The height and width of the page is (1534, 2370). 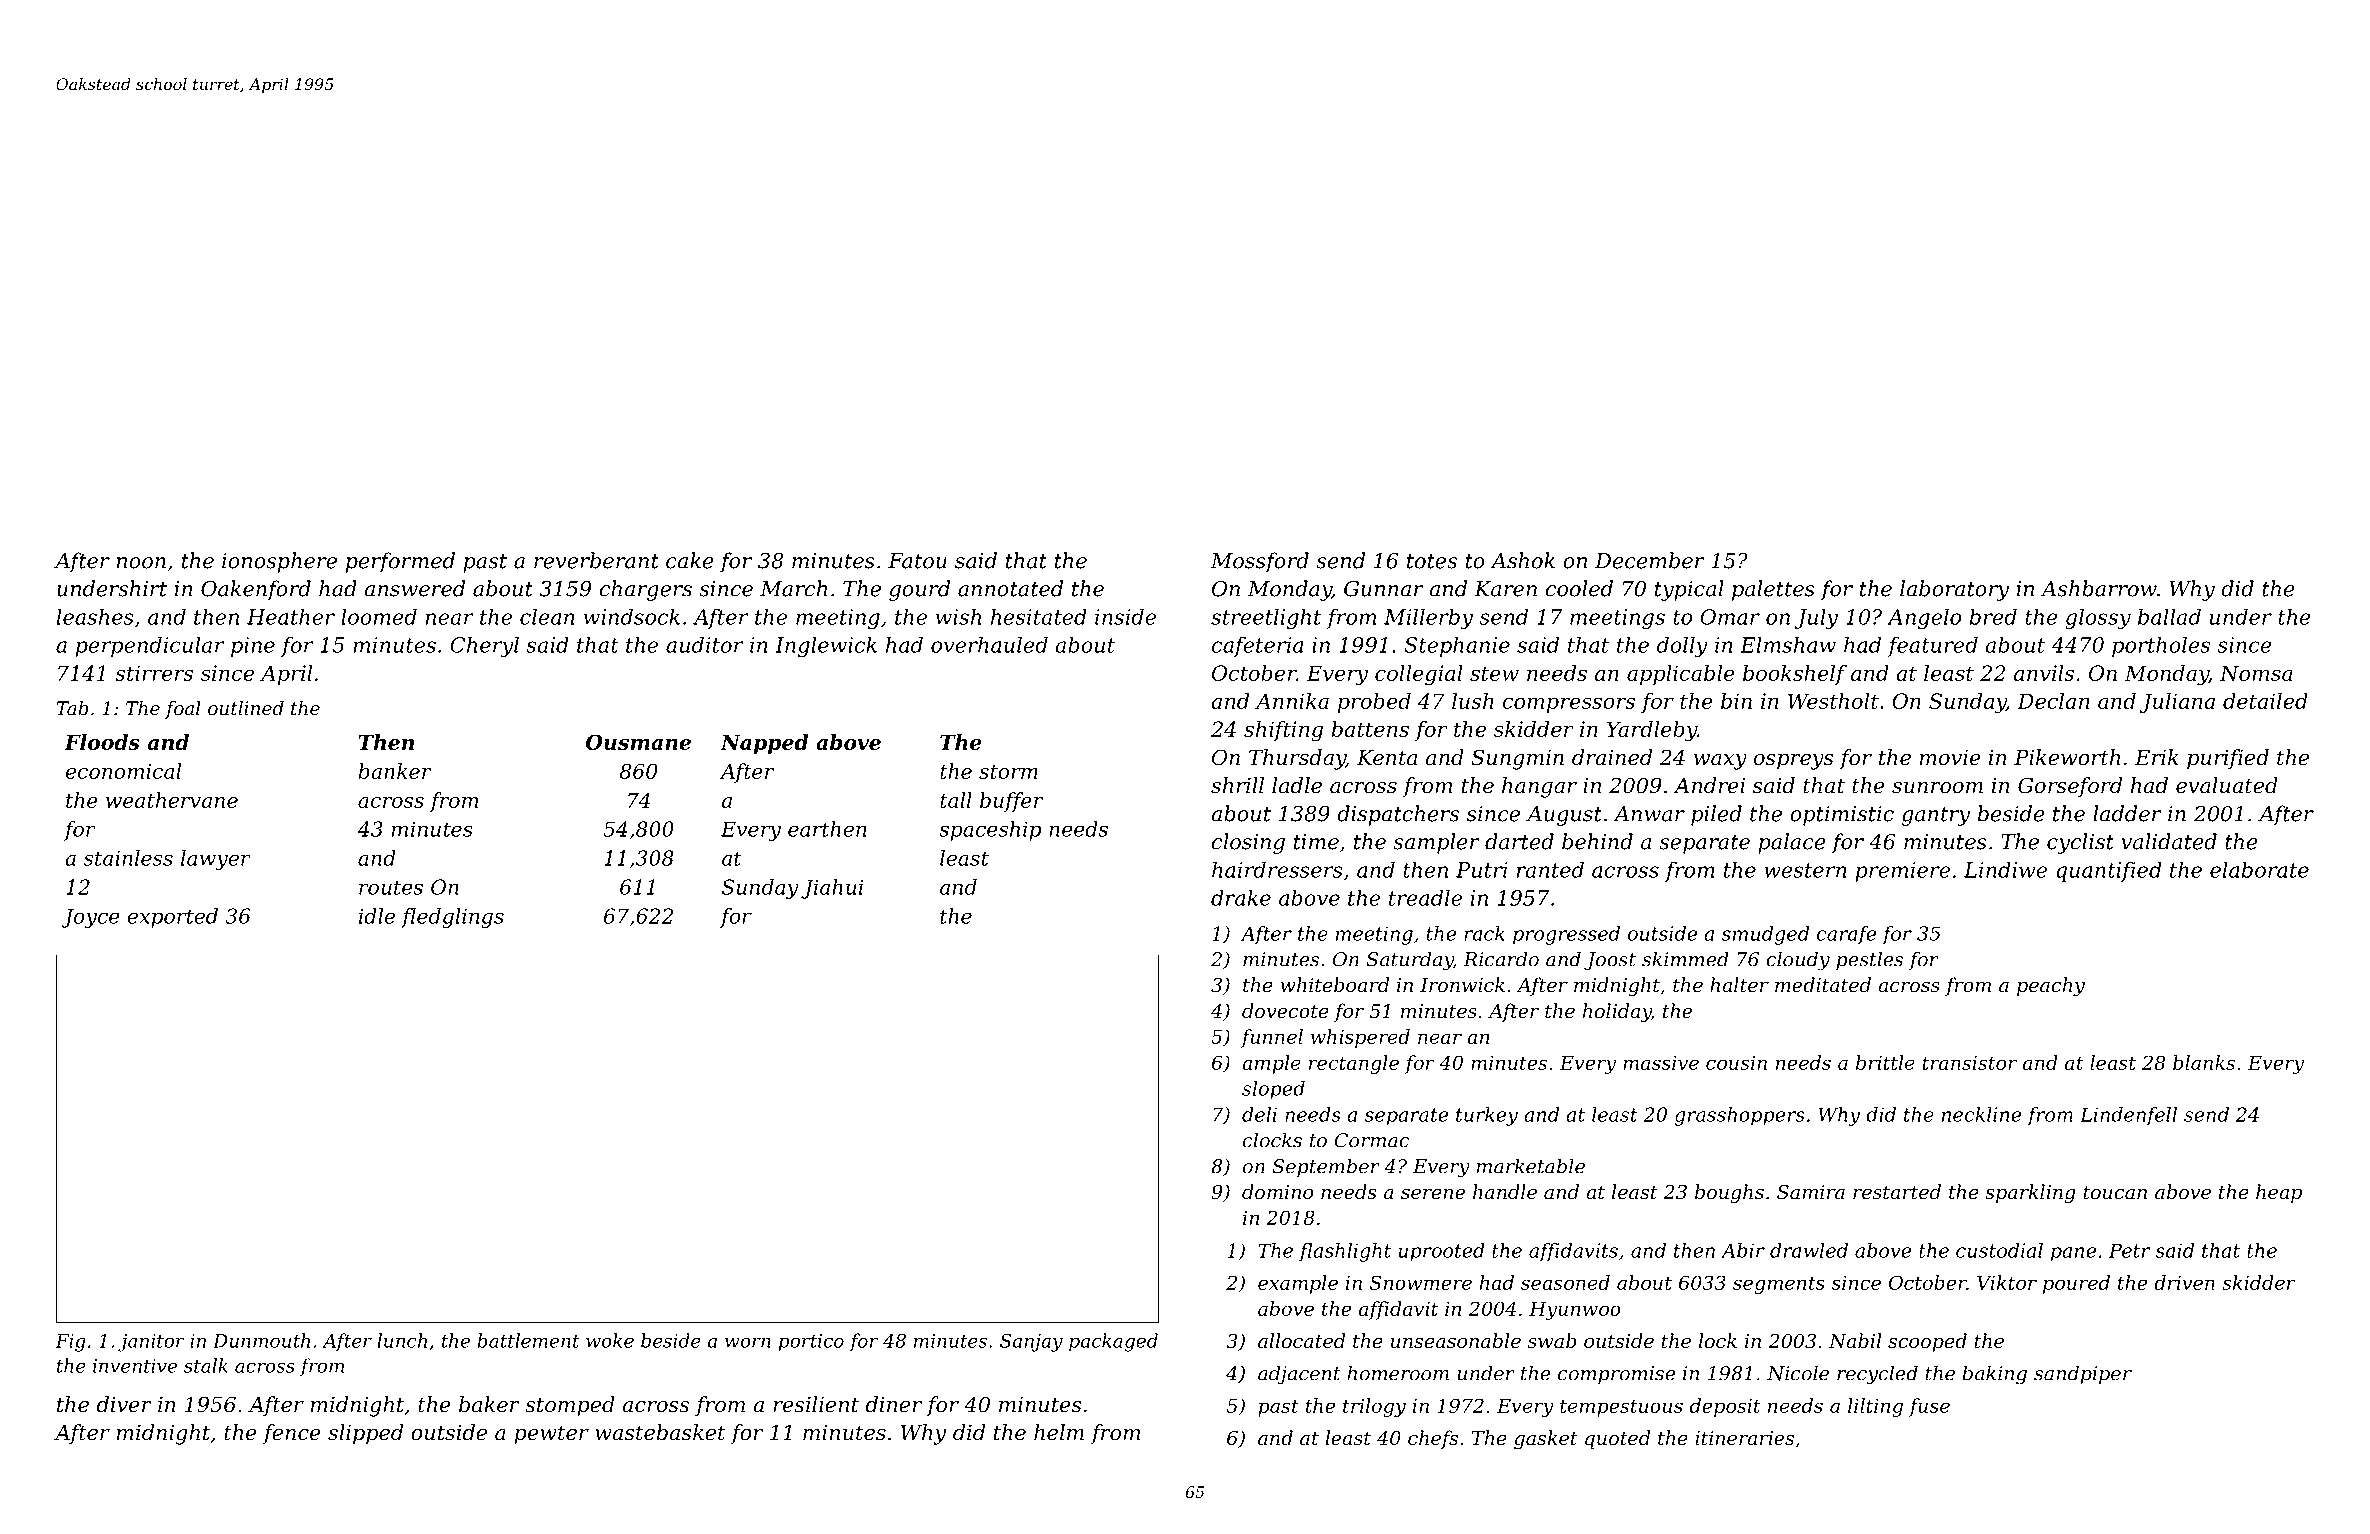 What do you see at coordinates (570, 1406) in the page?
I see `stomped` at bounding box center [570, 1406].
